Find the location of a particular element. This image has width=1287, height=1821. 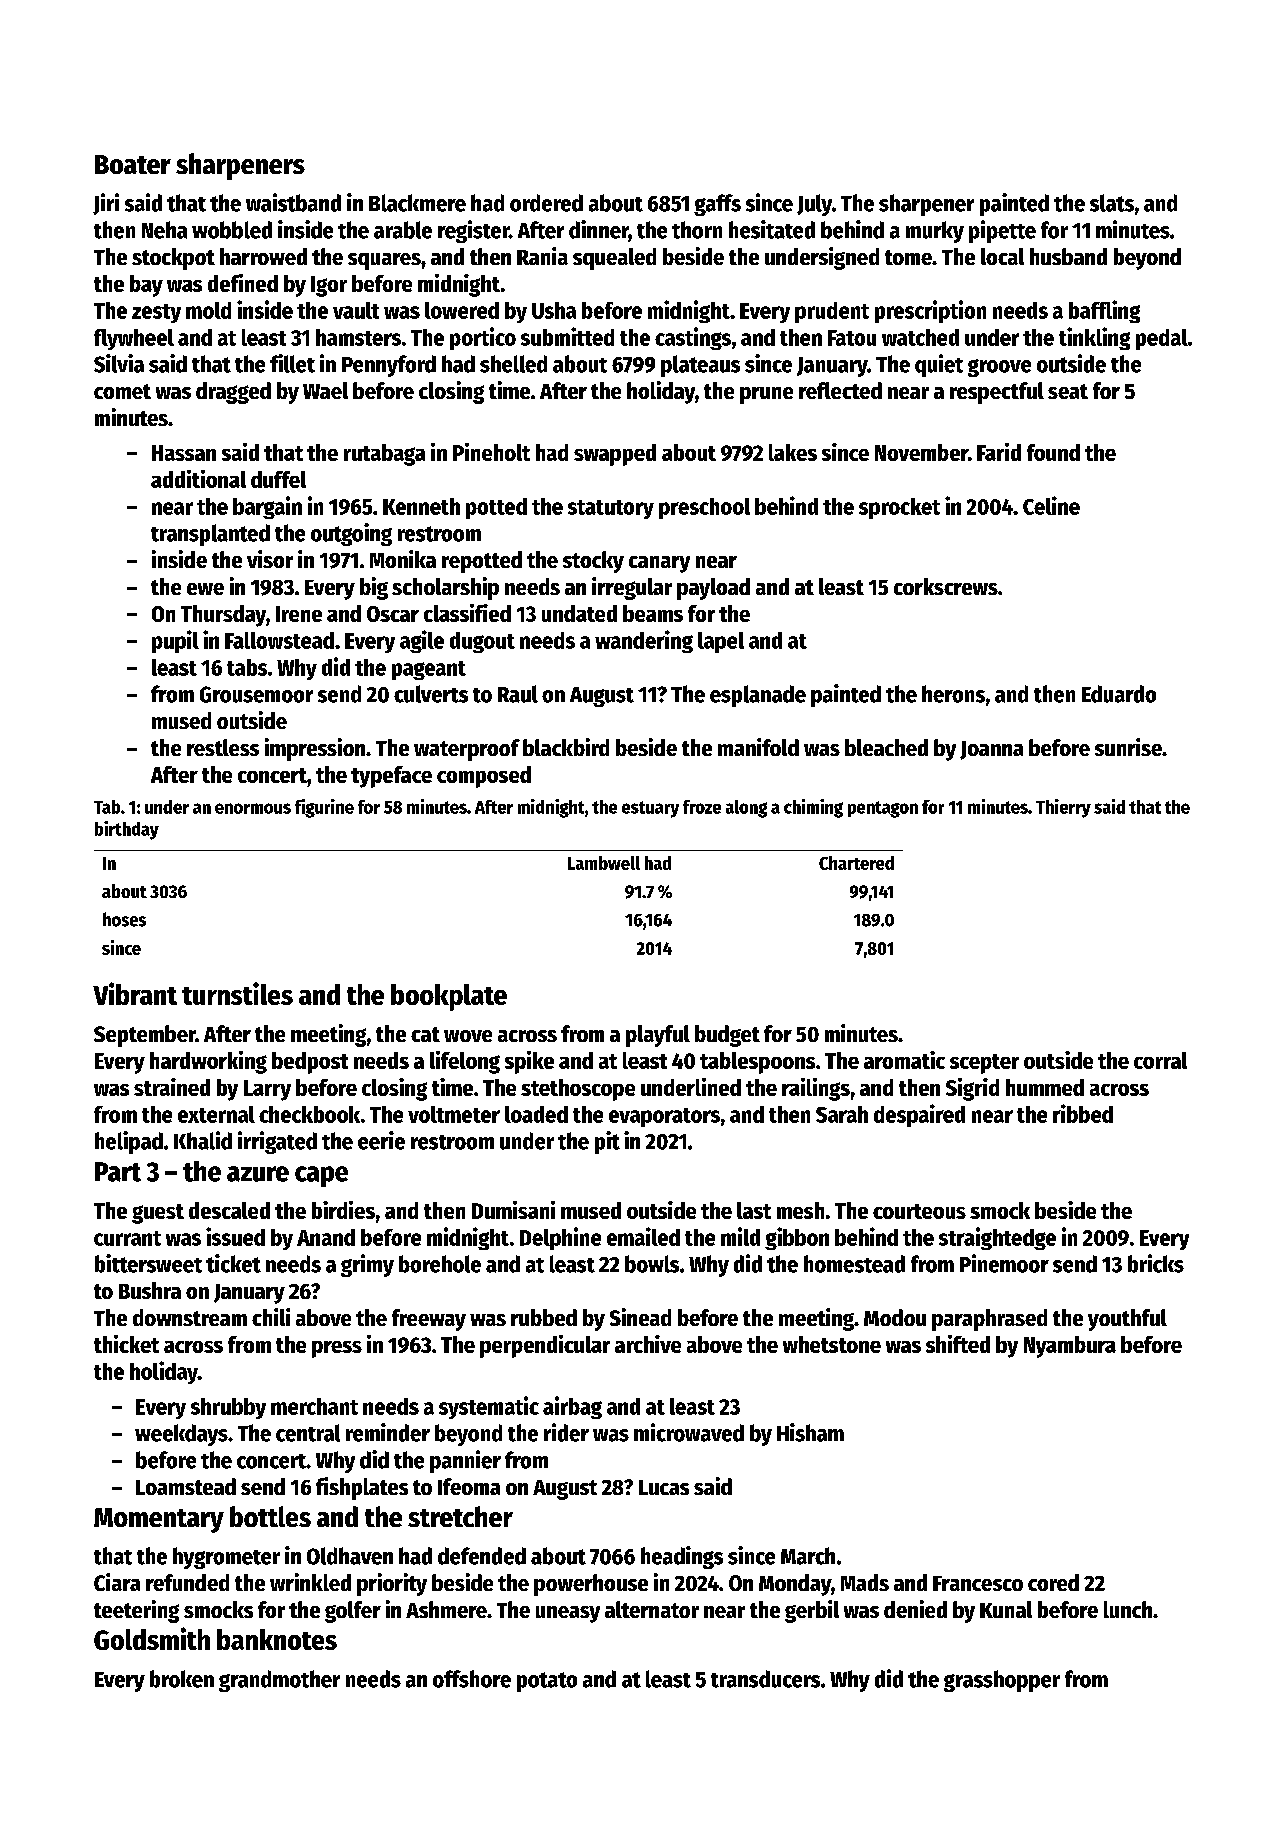

hygrometer is located at coordinates (226, 1558).
